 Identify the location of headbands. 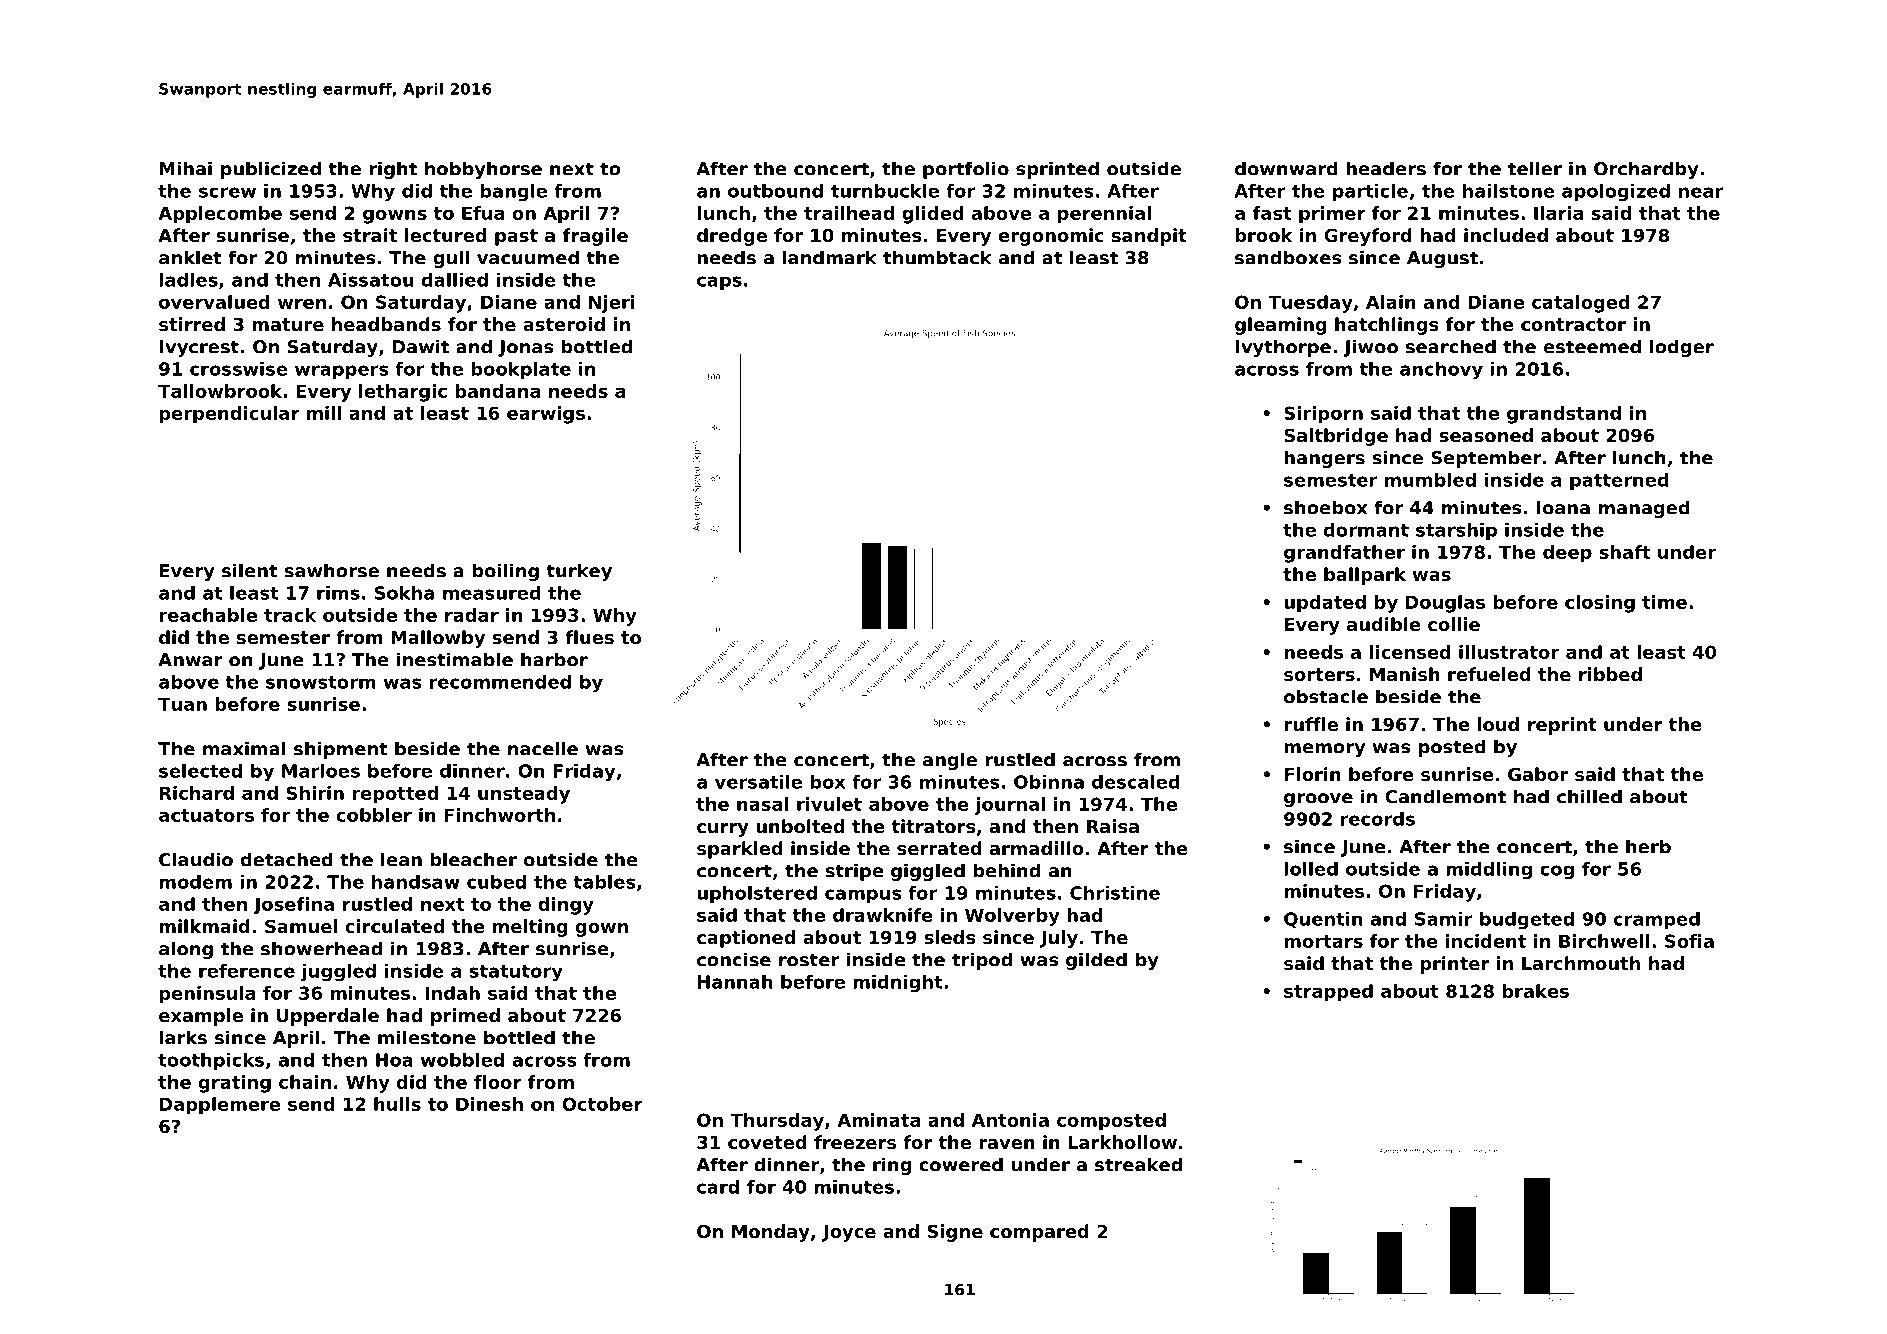
(386, 324).
